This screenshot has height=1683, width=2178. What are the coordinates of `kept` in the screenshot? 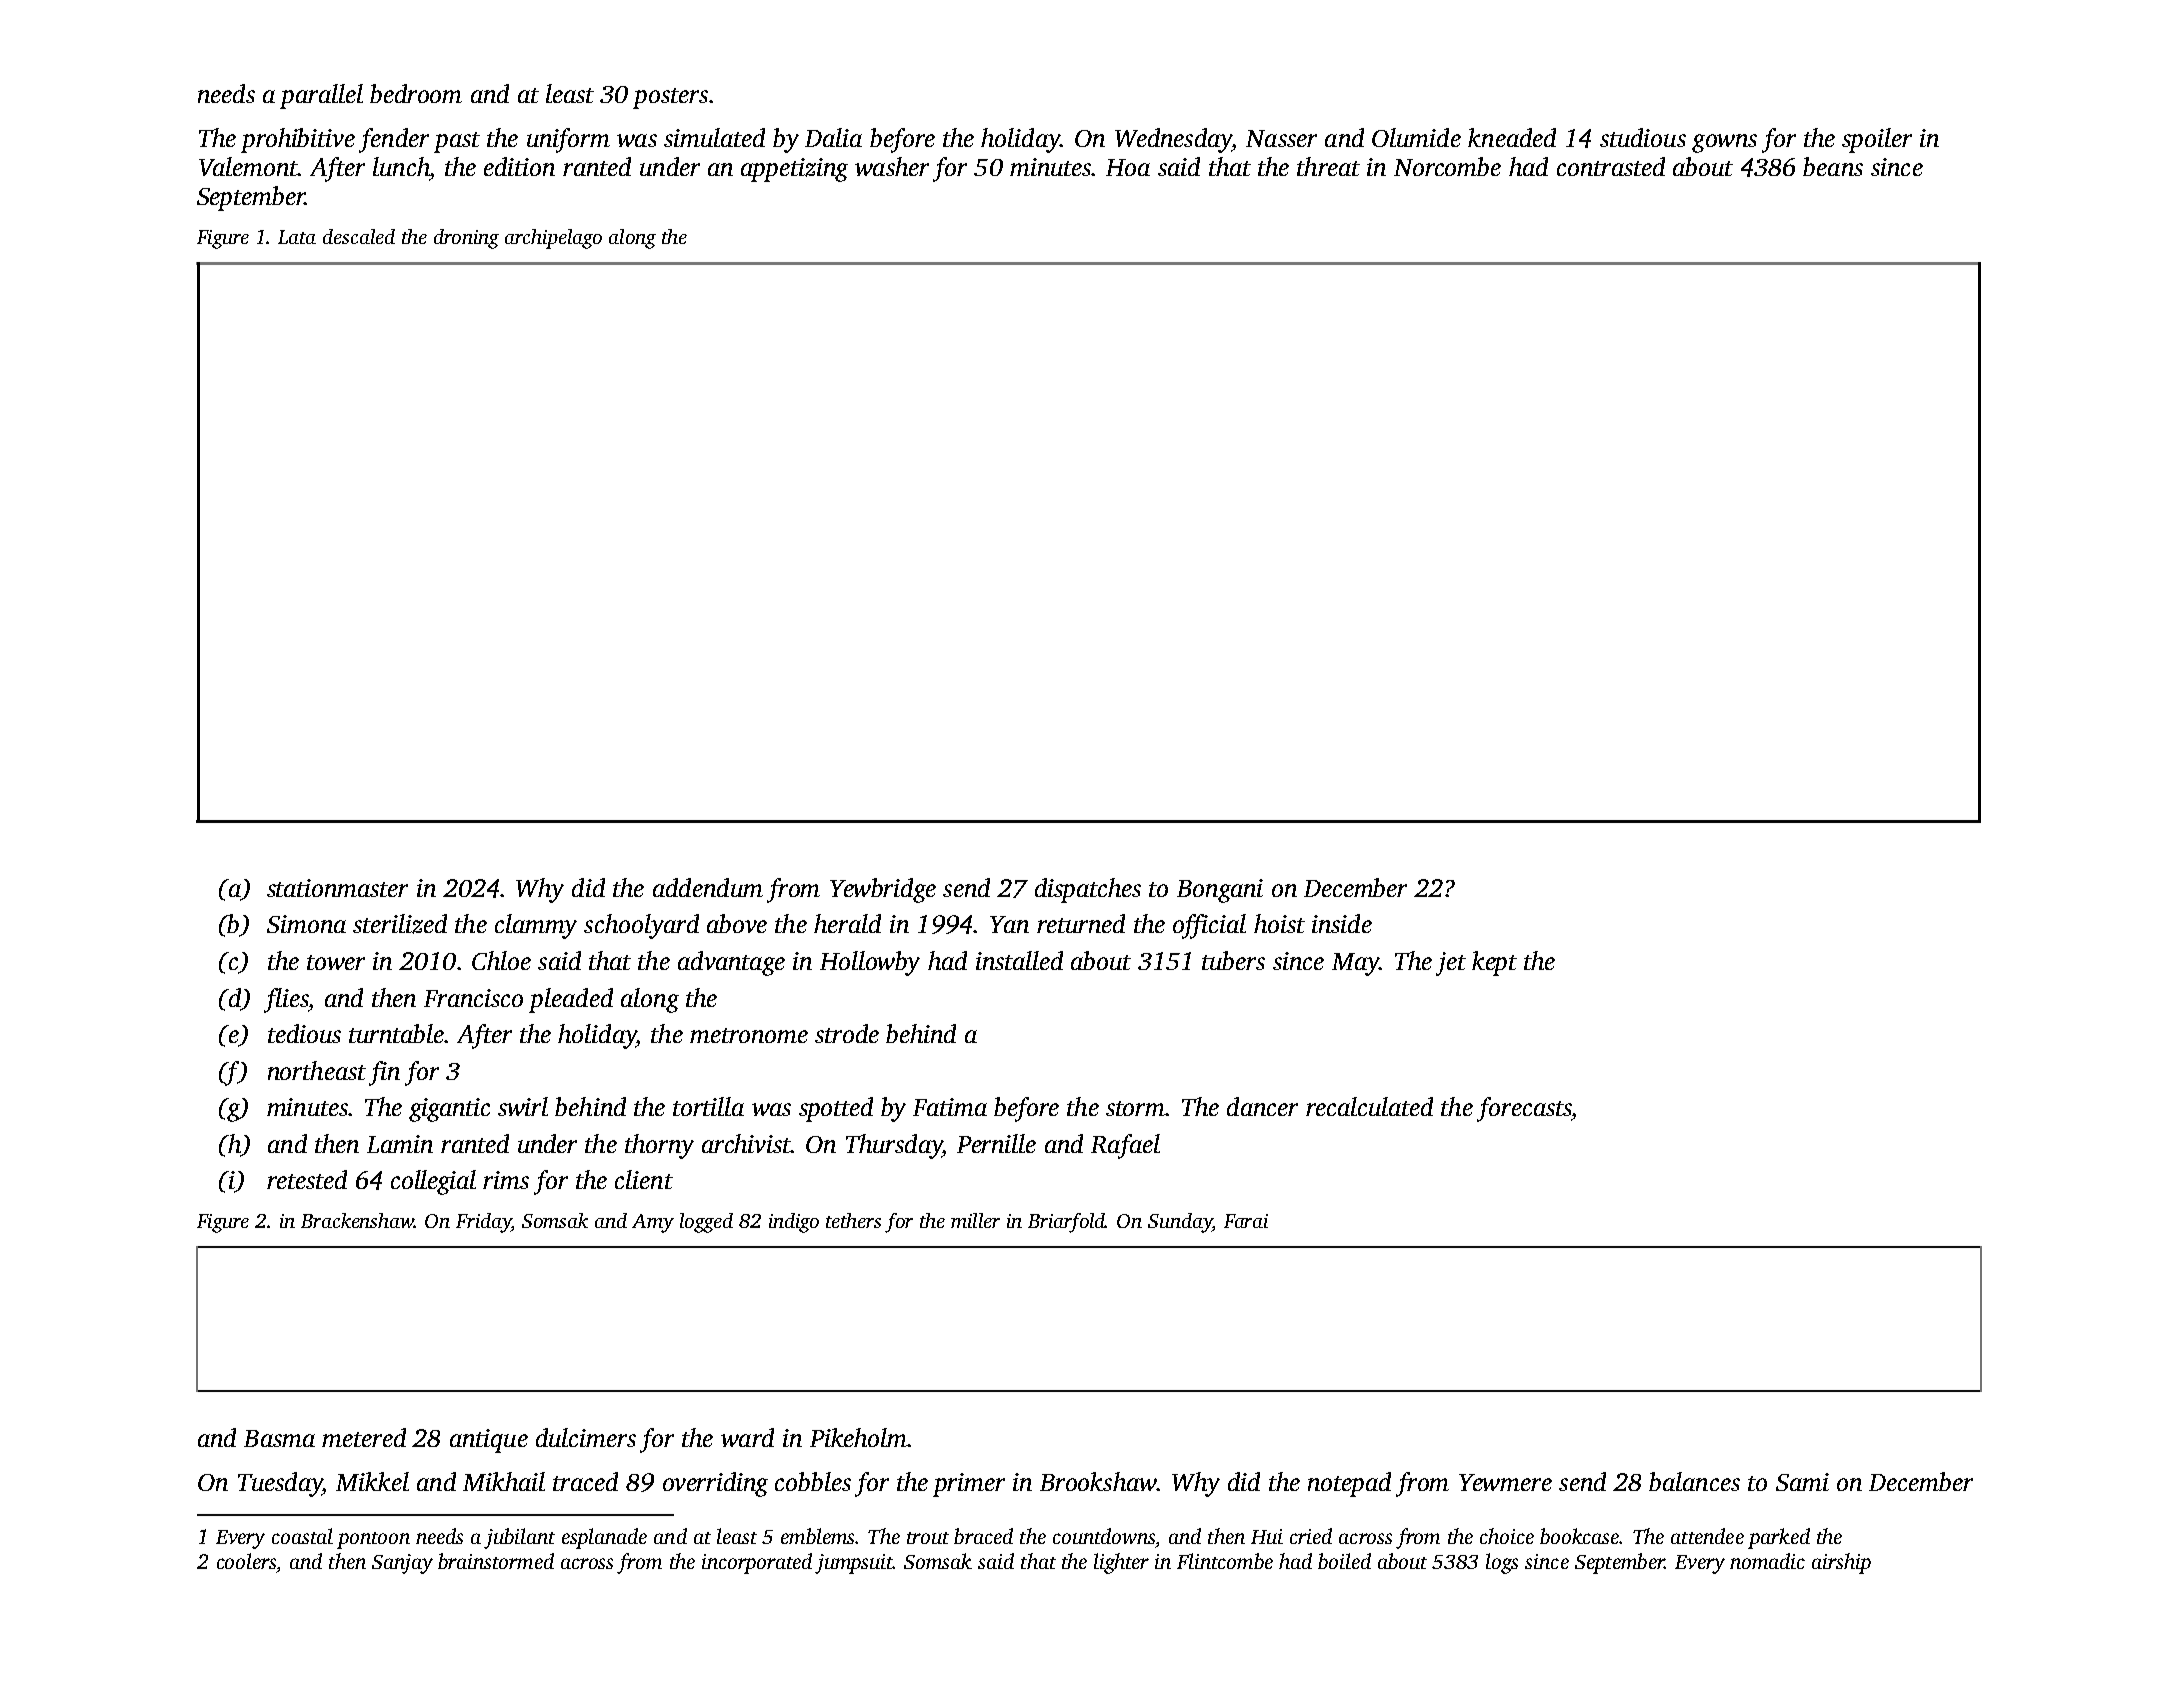 It's located at (1494, 963).
